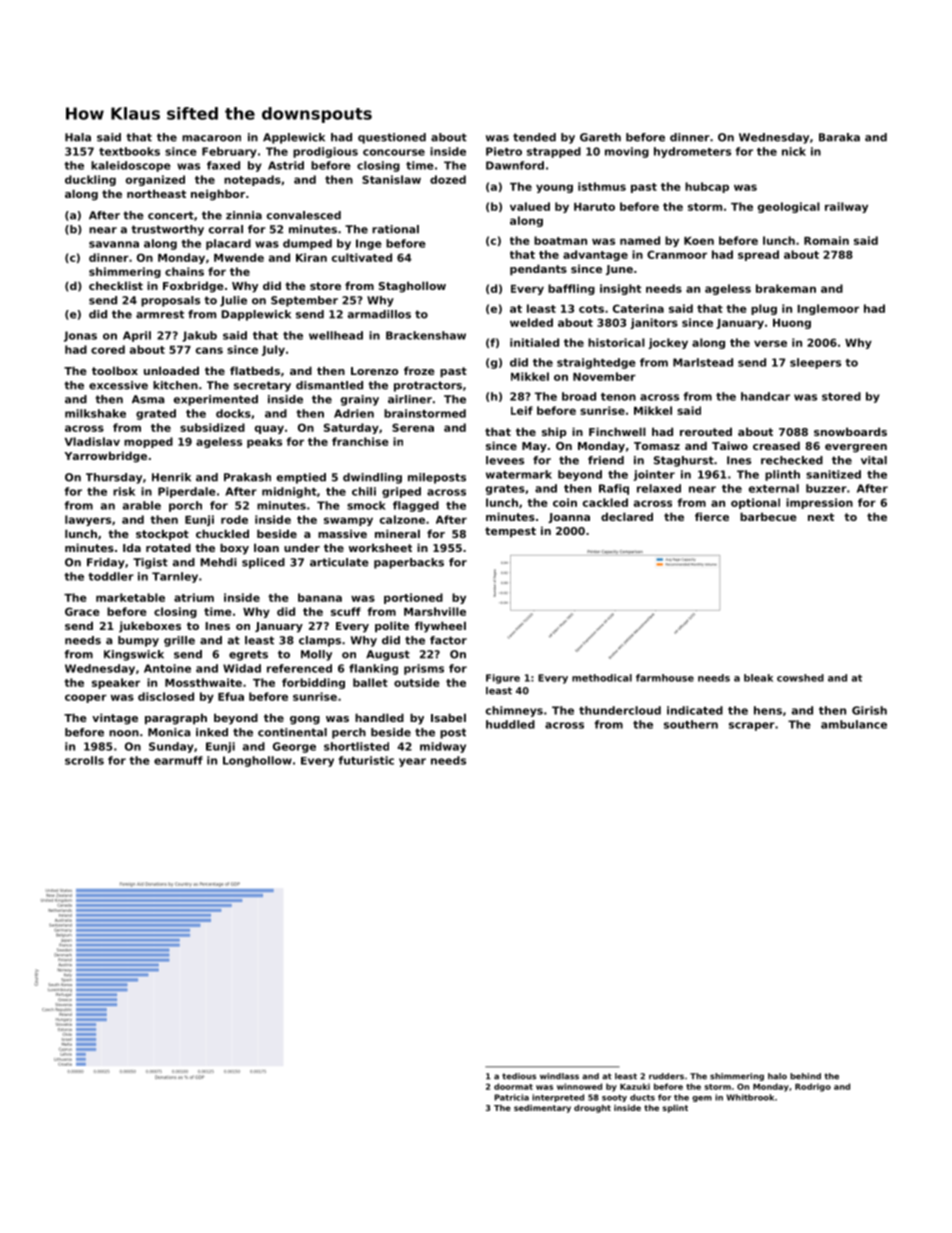  I want to click on Prakash, so click(247, 477).
